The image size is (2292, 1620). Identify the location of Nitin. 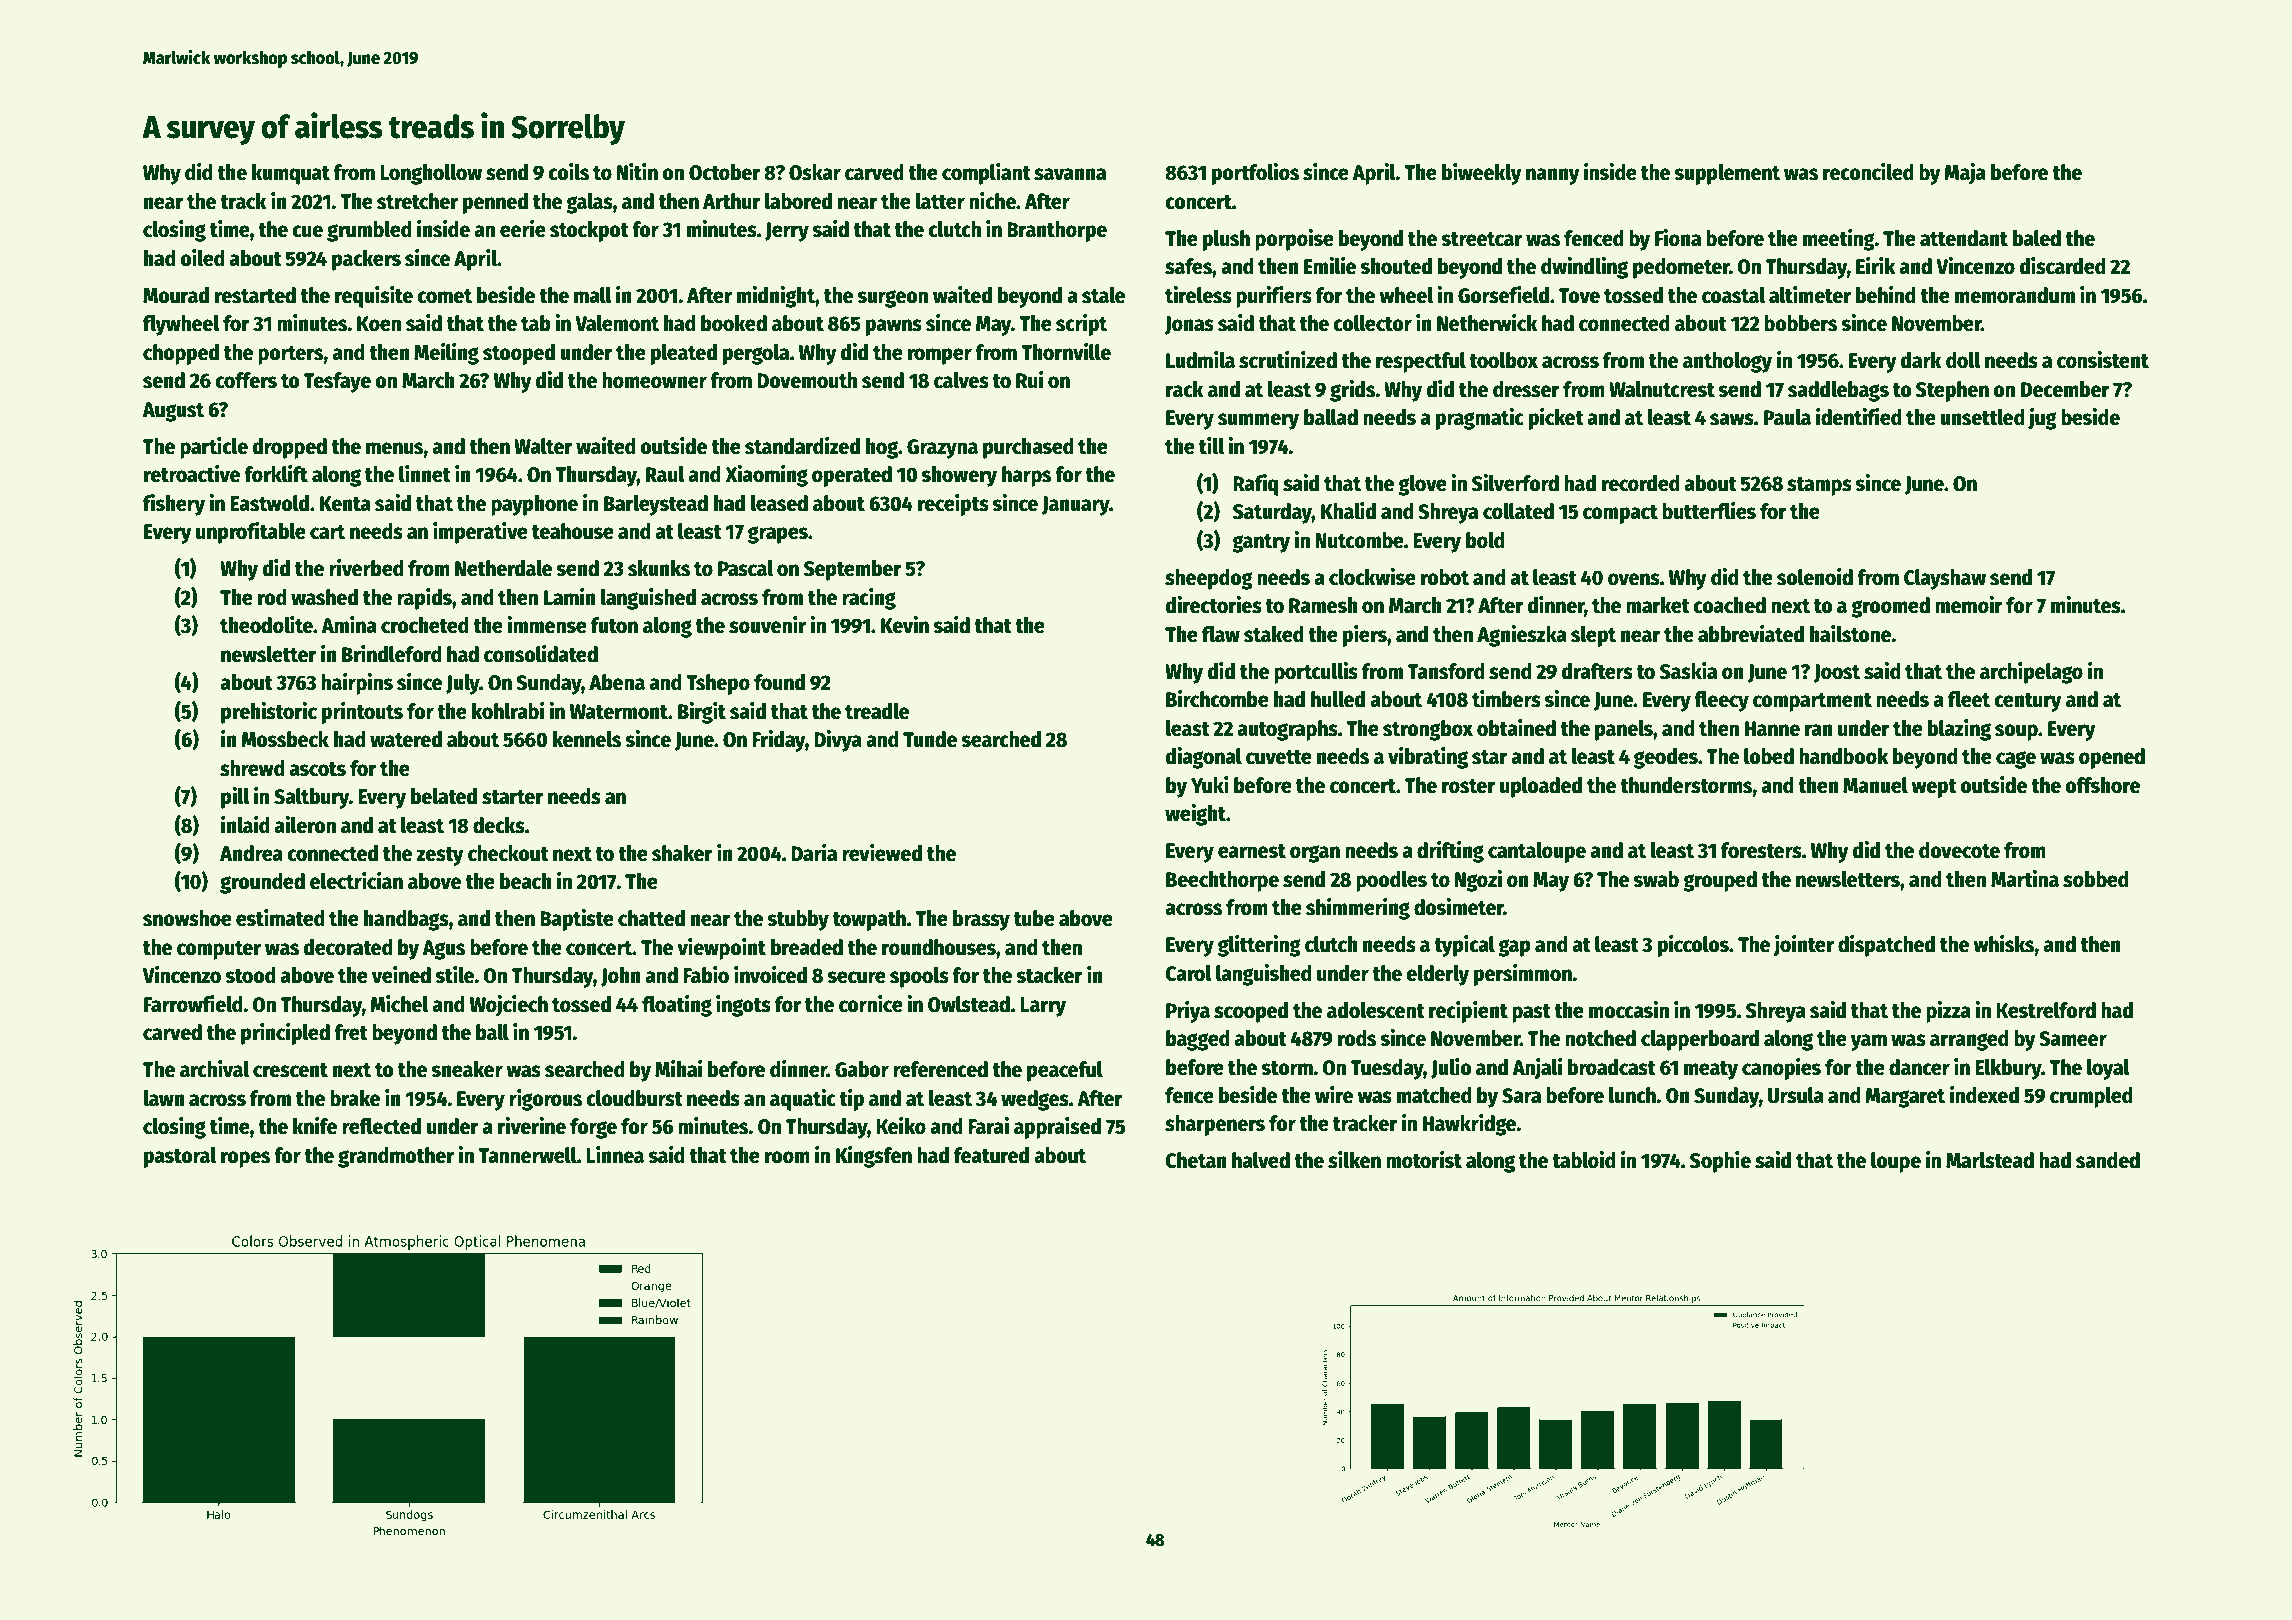
(637, 172).
